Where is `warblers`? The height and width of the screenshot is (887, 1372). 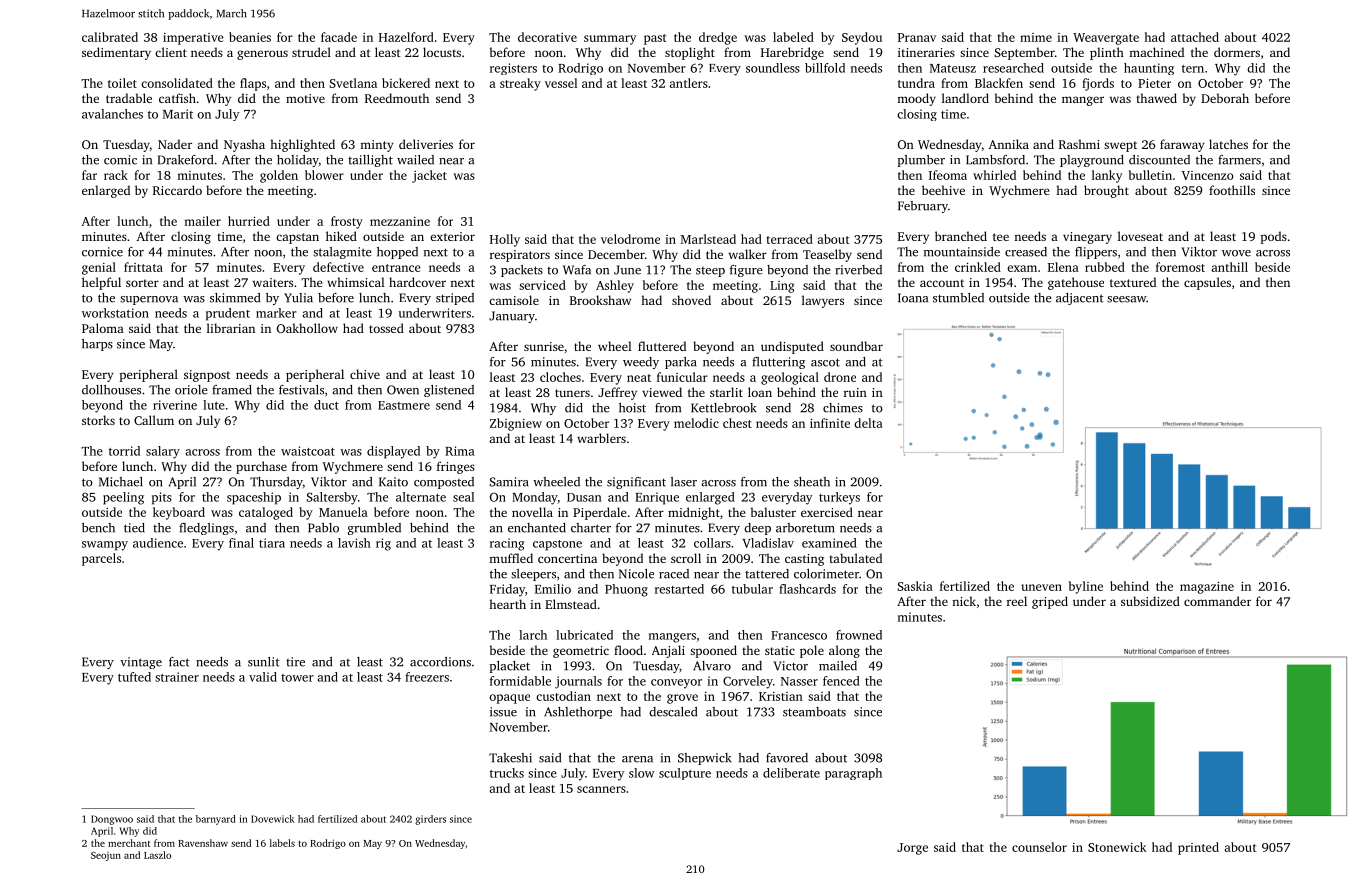
warblers is located at coordinates (601, 438).
